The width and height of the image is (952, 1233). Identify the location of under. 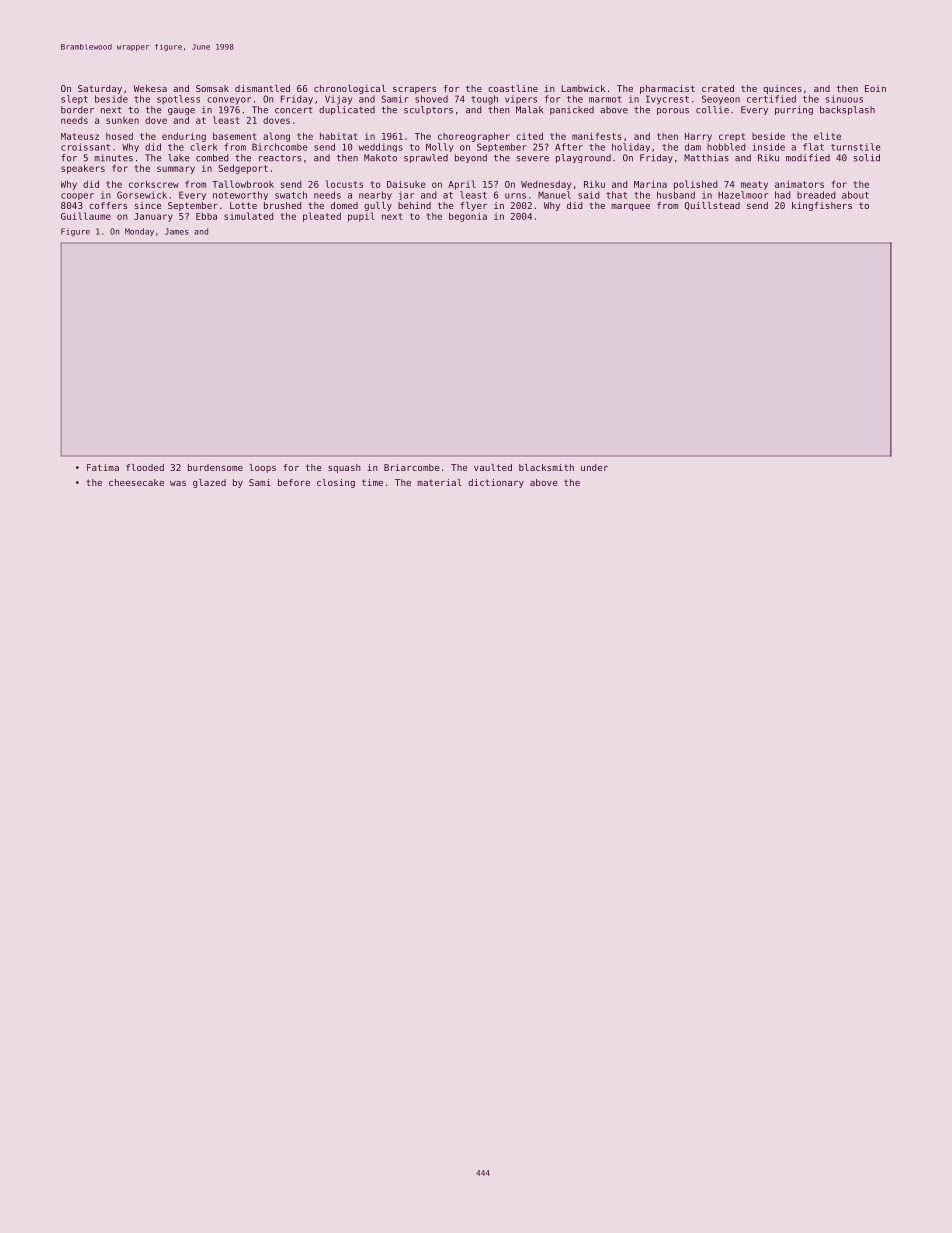
(594, 467).
